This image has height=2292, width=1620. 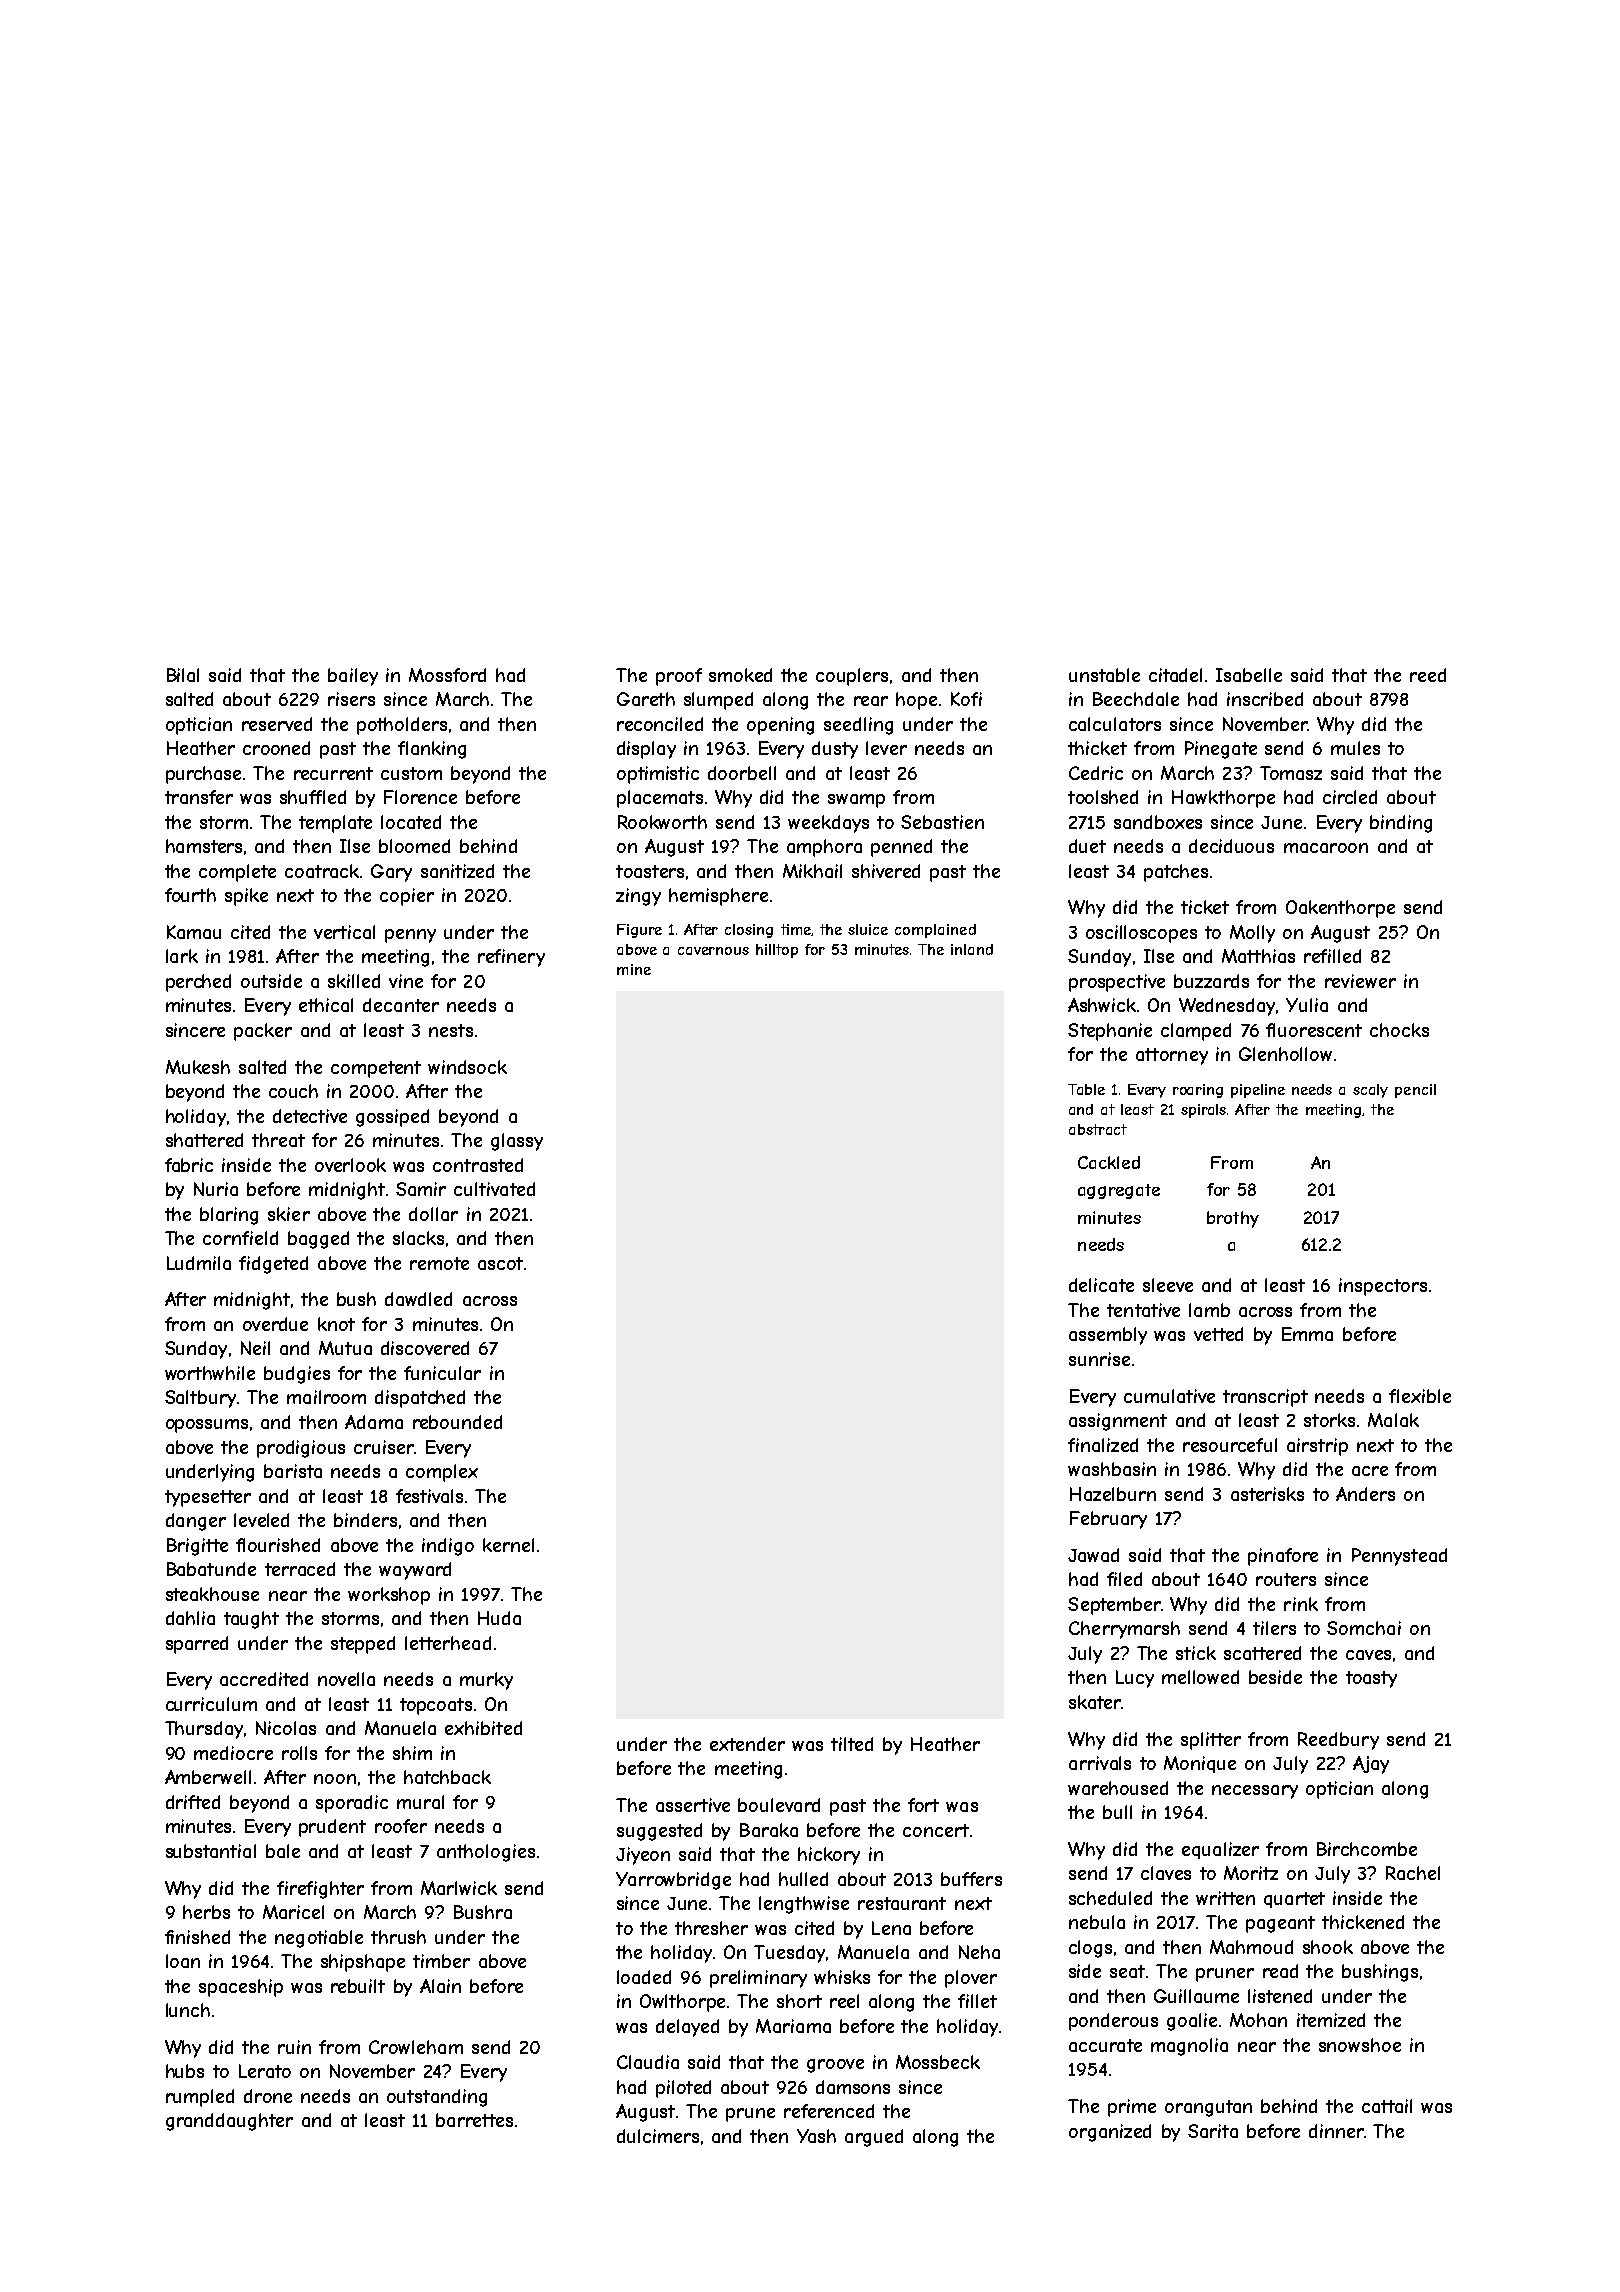 What do you see at coordinates (494, 1189) in the image?
I see `cultivated` at bounding box center [494, 1189].
